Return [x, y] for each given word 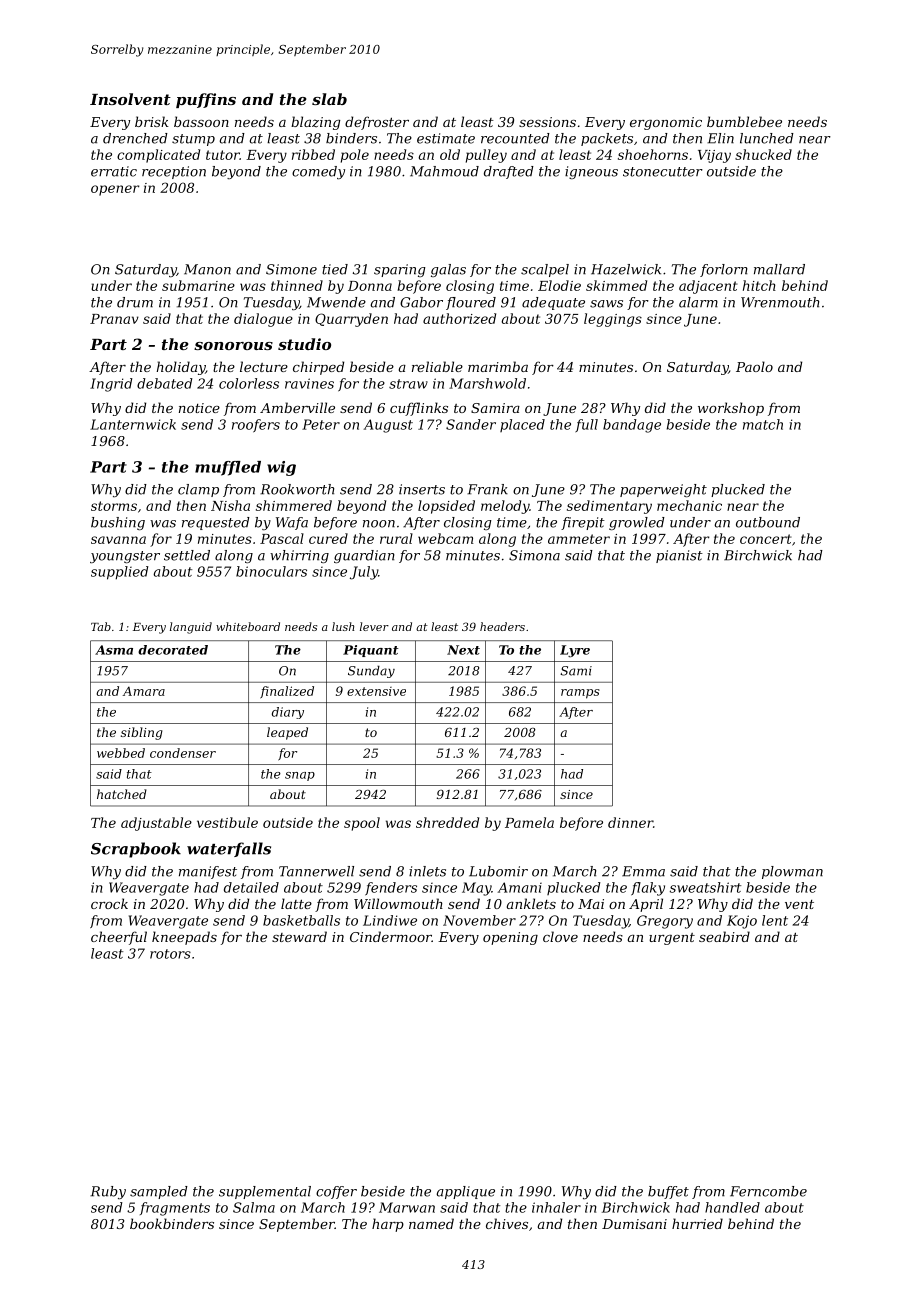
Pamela [529, 822]
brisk [152, 121]
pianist [679, 556]
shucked [763, 154]
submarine [198, 285]
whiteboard [248, 626]
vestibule [227, 822]
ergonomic [666, 123]
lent [775, 920]
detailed [251, 887]
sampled [159, 1192]
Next [463, 650]
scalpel [545, 270]
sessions [547, 122]
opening [510, 938]
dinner [630, 822]
